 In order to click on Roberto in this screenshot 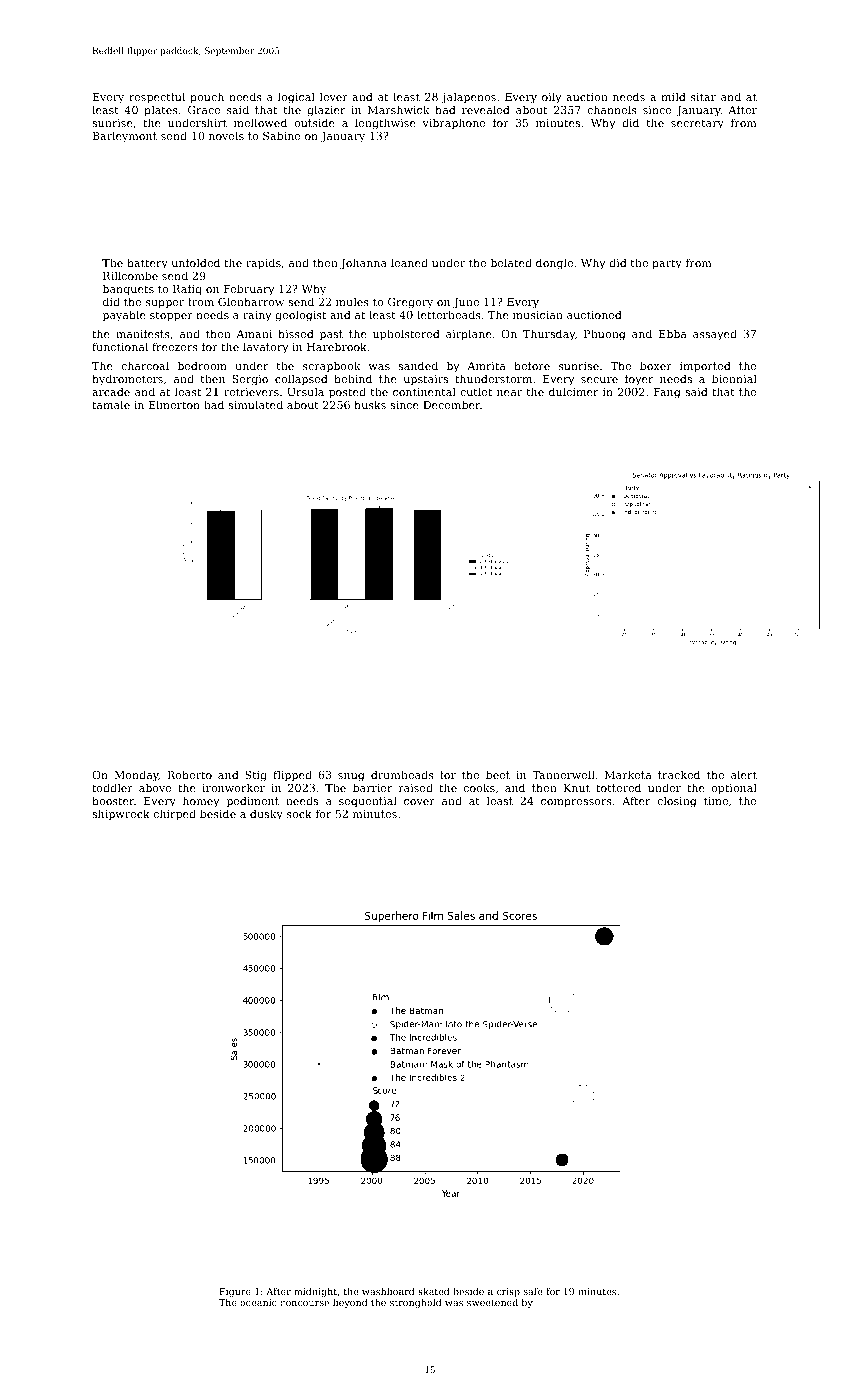, I will do `click(190, 774)`.
